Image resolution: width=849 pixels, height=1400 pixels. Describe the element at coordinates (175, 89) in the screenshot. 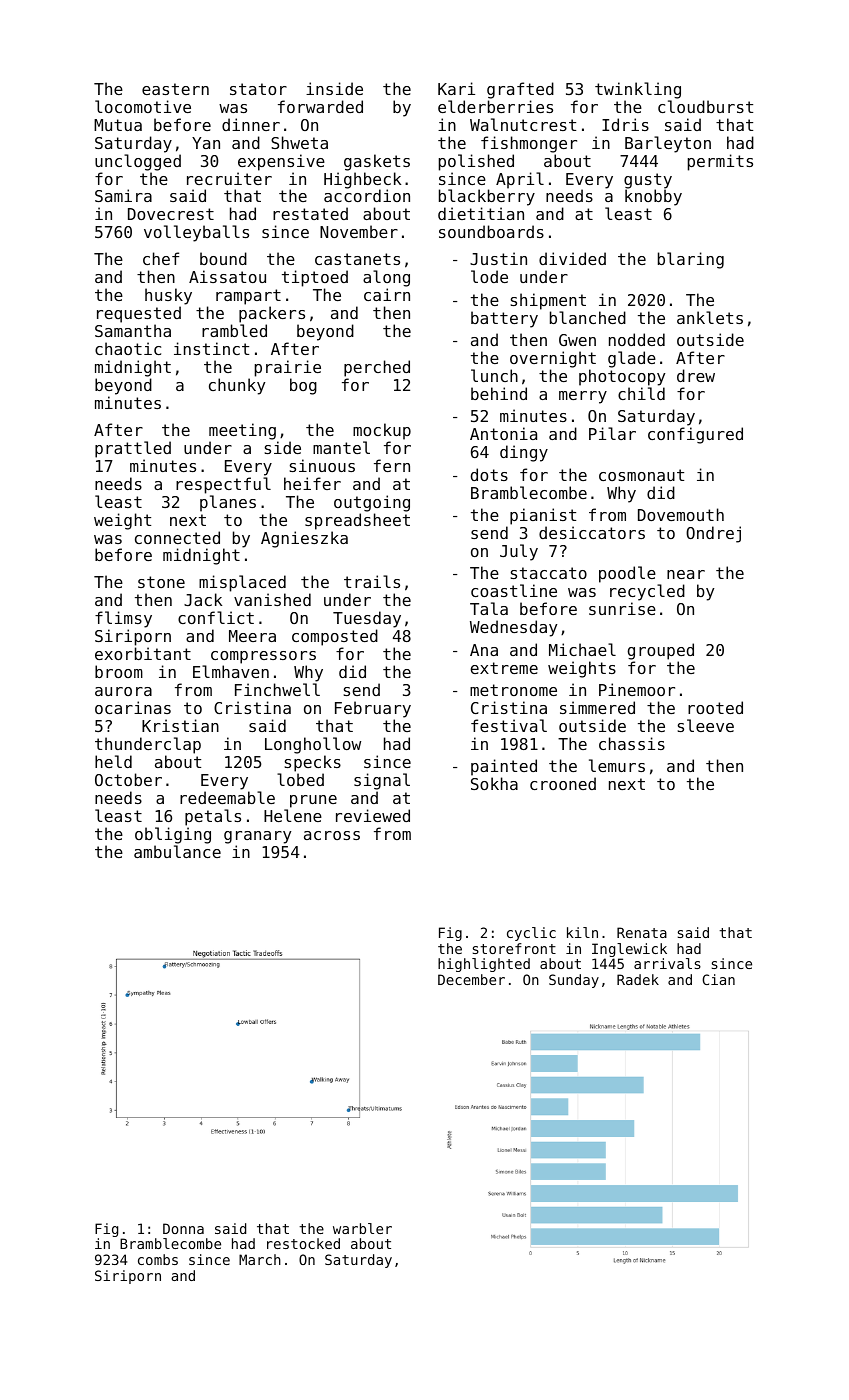

I see `eastern` at that location.
